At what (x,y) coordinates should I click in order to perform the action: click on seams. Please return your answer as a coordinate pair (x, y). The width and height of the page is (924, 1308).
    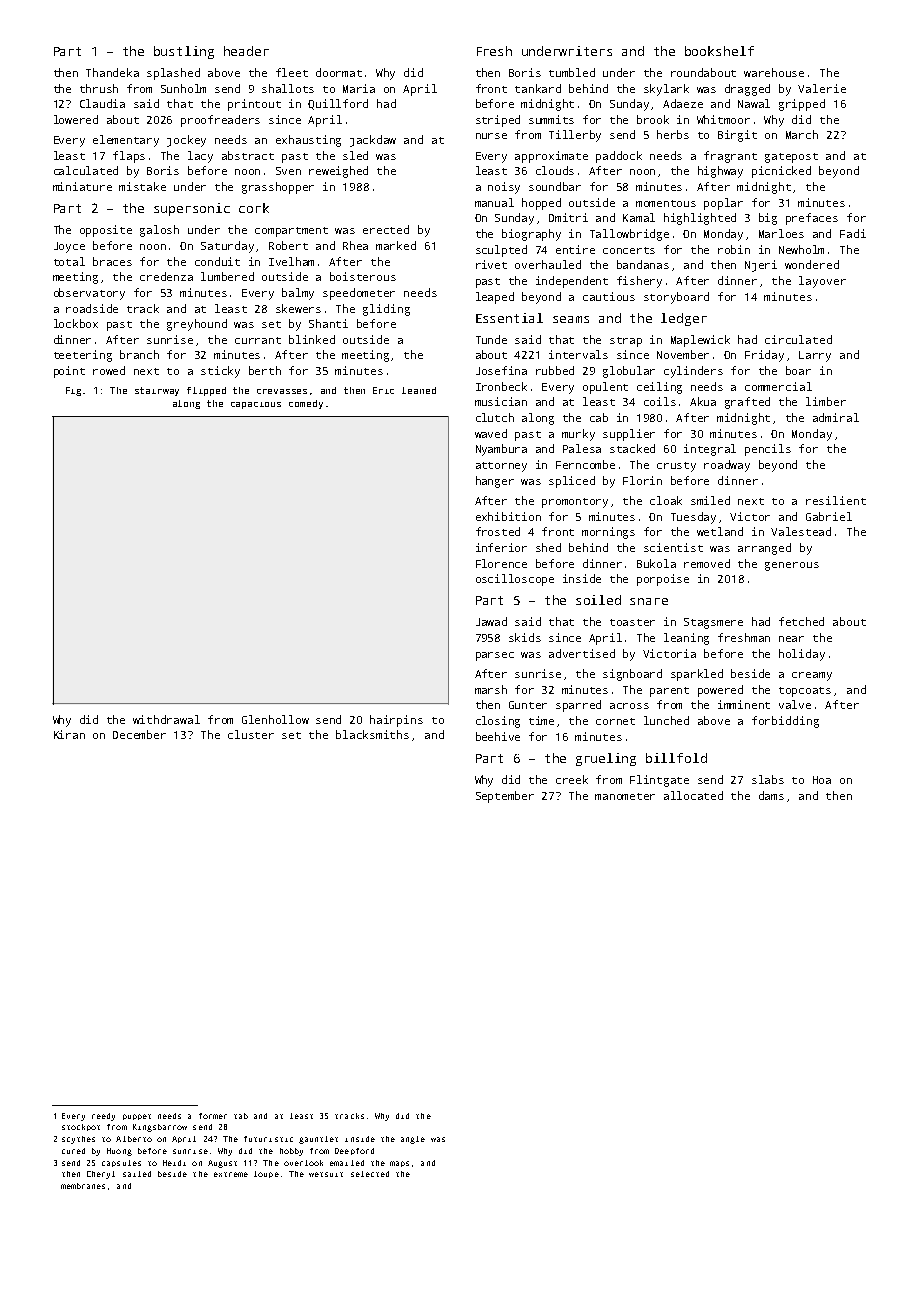
    Looking at the image, I should click on (571, 319).
